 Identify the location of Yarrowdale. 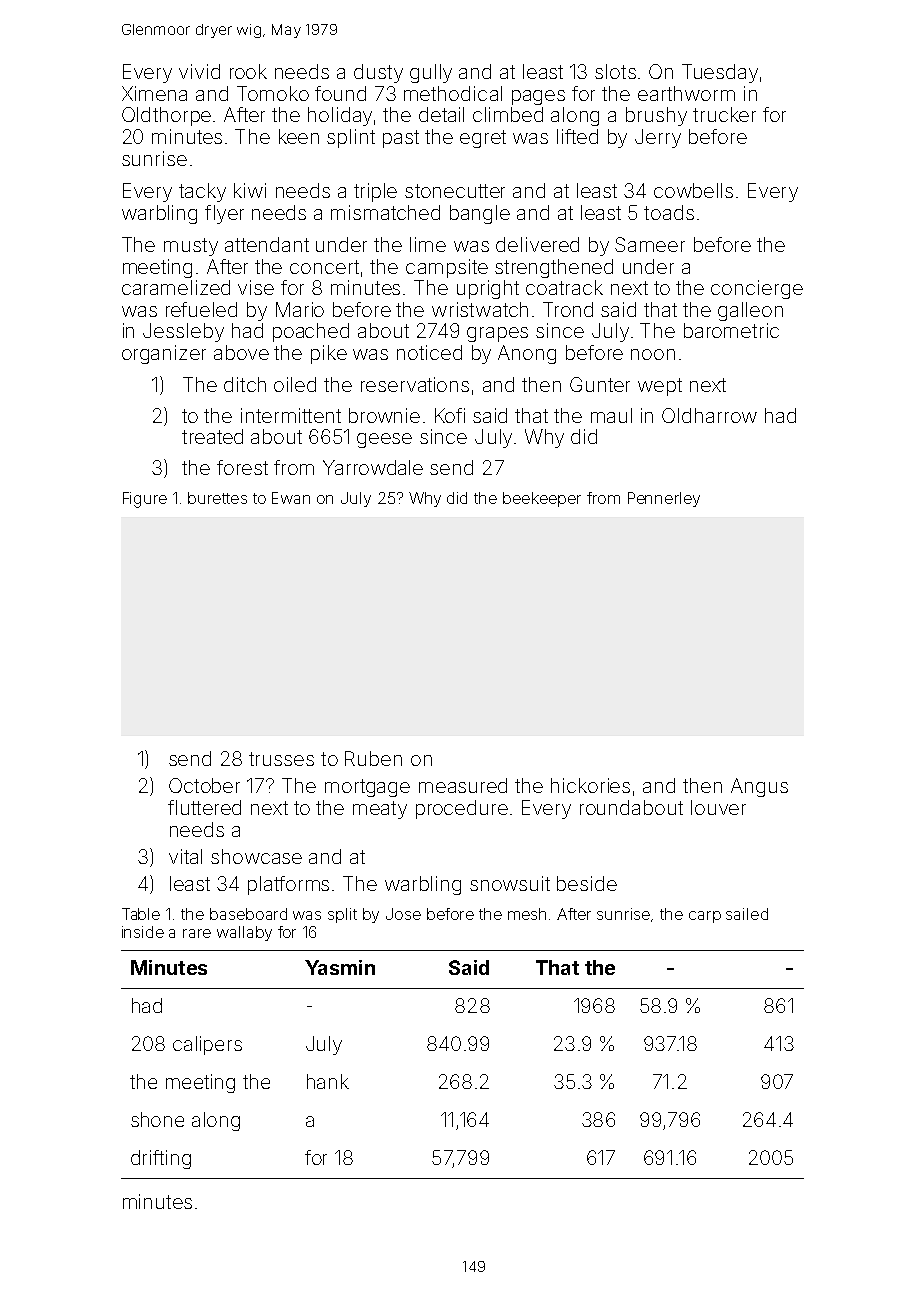
(373, 467).
